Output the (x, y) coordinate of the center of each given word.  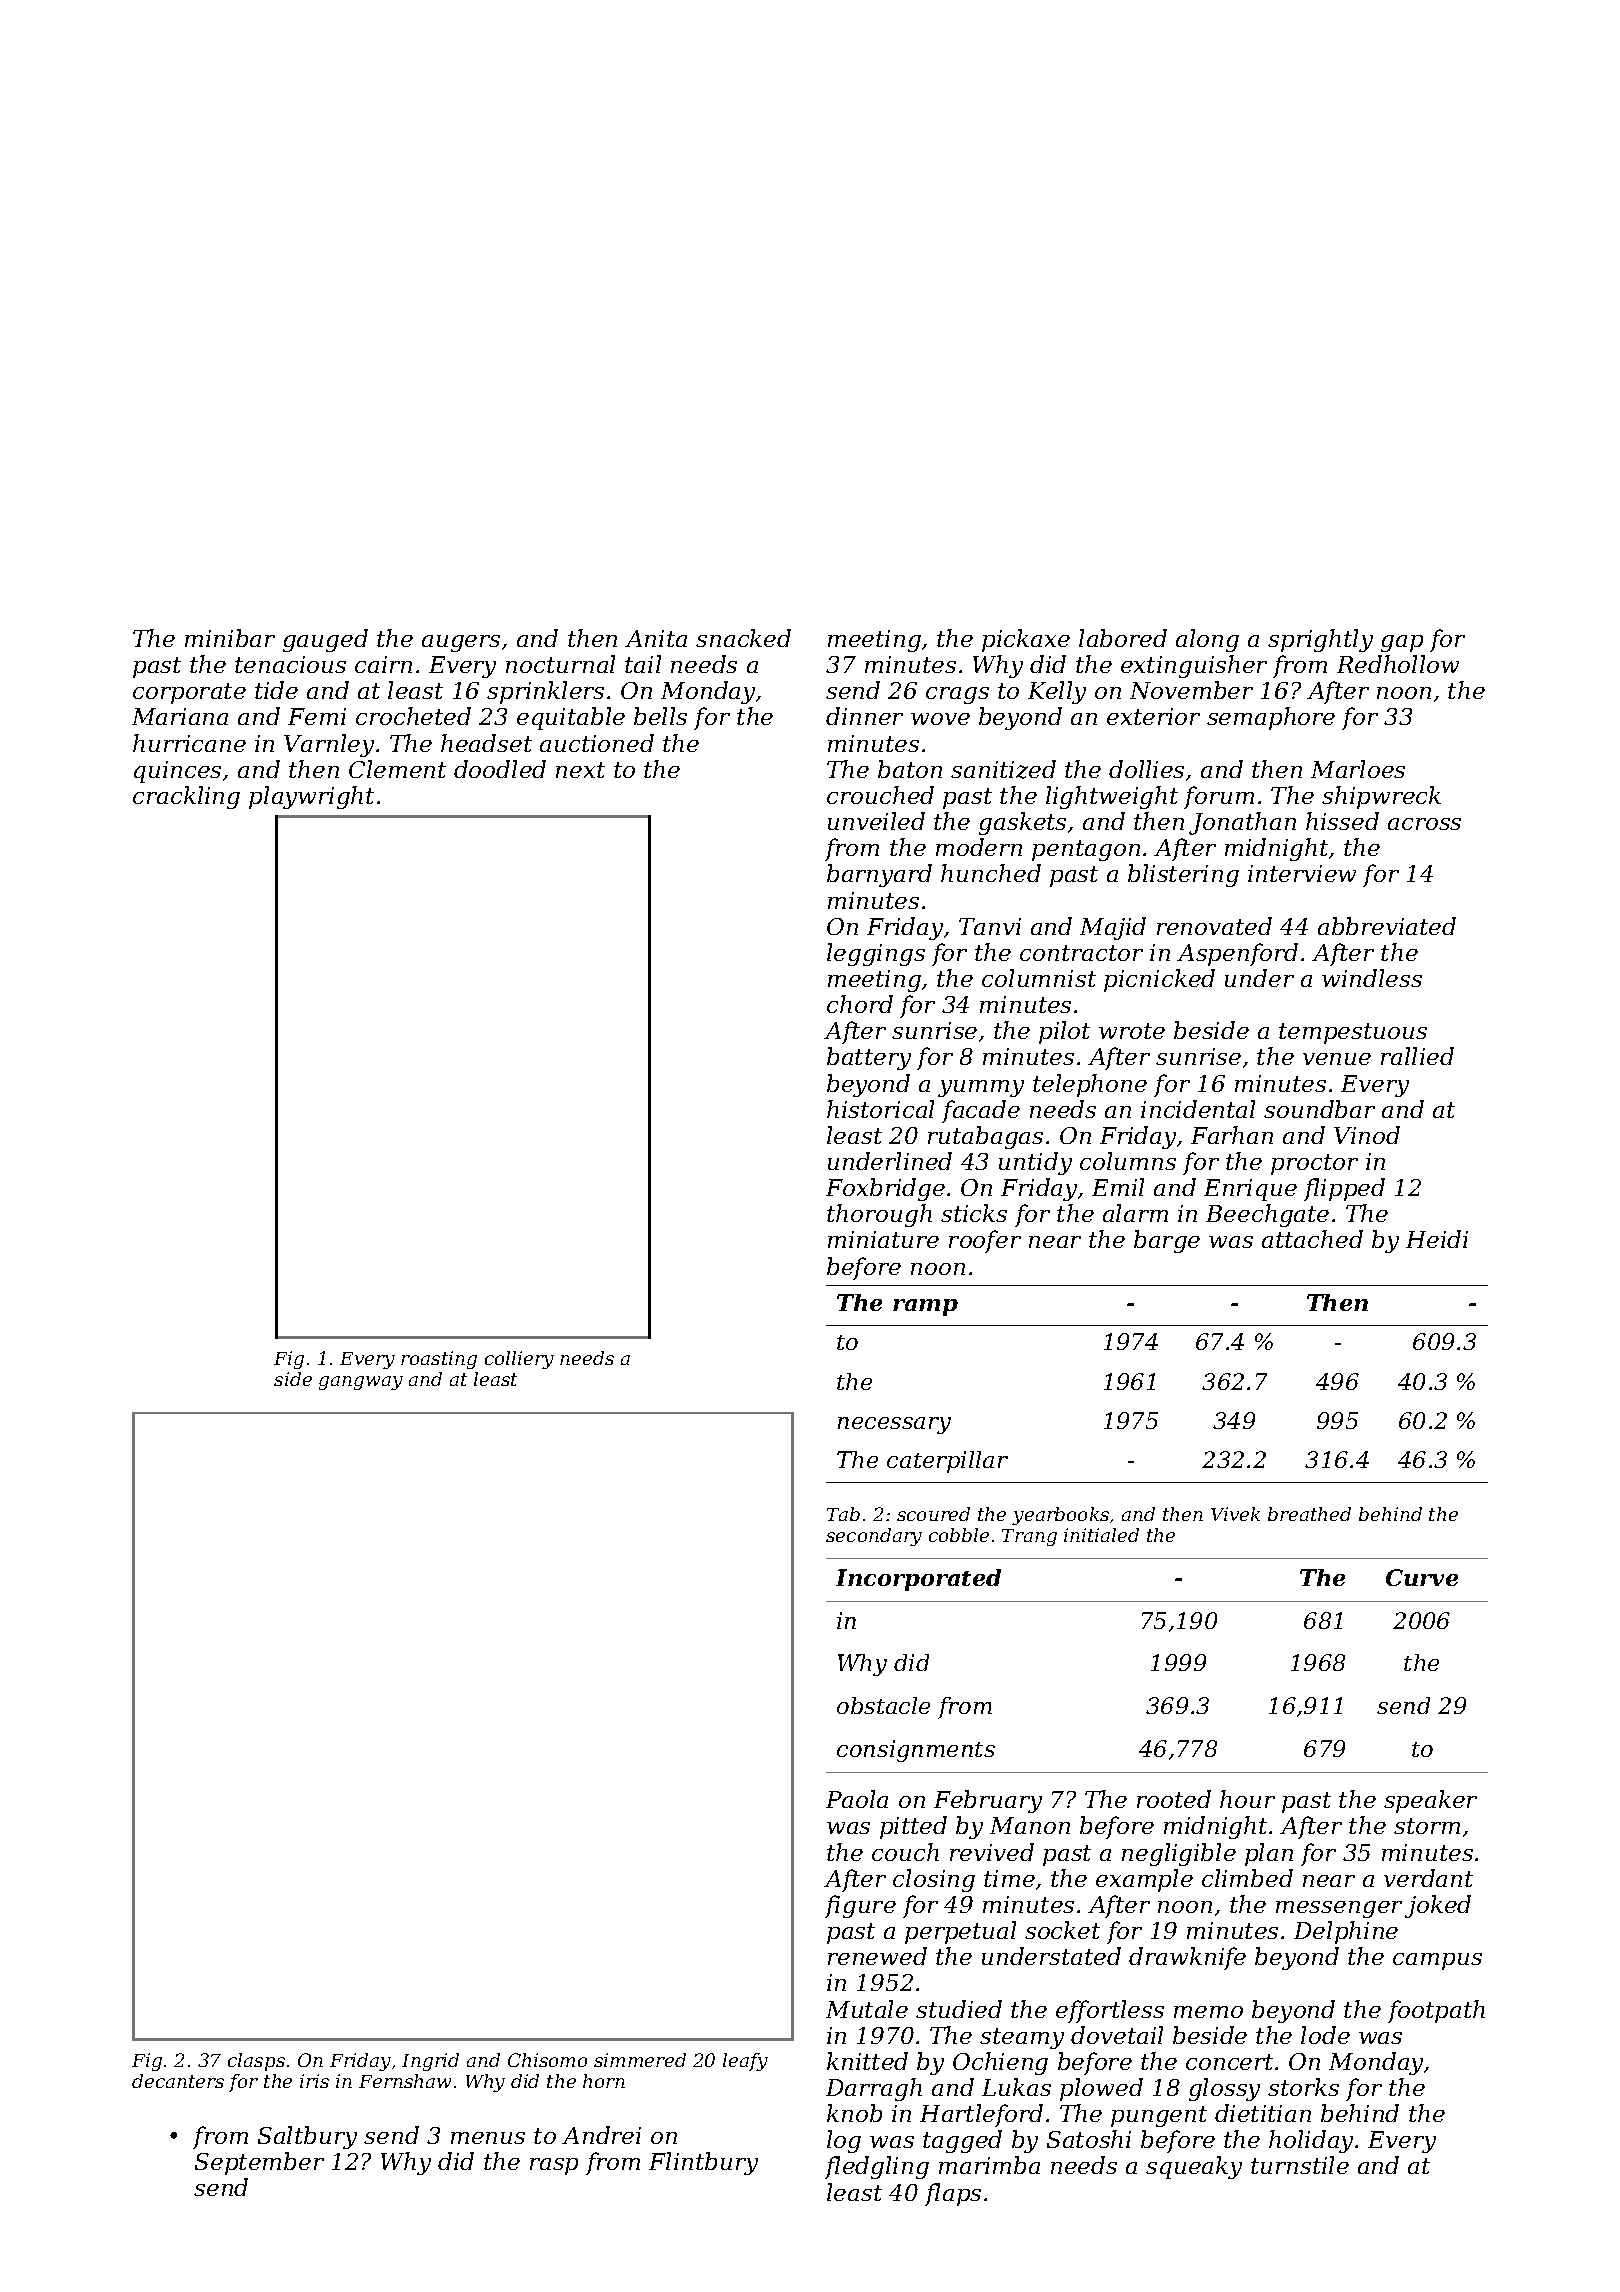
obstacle (883, 1705)
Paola (857, 1799)
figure (860, 1906)
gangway (361, 1383)
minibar (230, 638)
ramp (925, 1307)
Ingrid (430, 2062)
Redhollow (1398, 664)
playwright (311, 797)
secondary (874, 1537)
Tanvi (990, 926)
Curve (1422, 1577)
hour (1247, 1799)
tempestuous (1353, 1033)
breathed (1309, 1514)
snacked (743, 638)
